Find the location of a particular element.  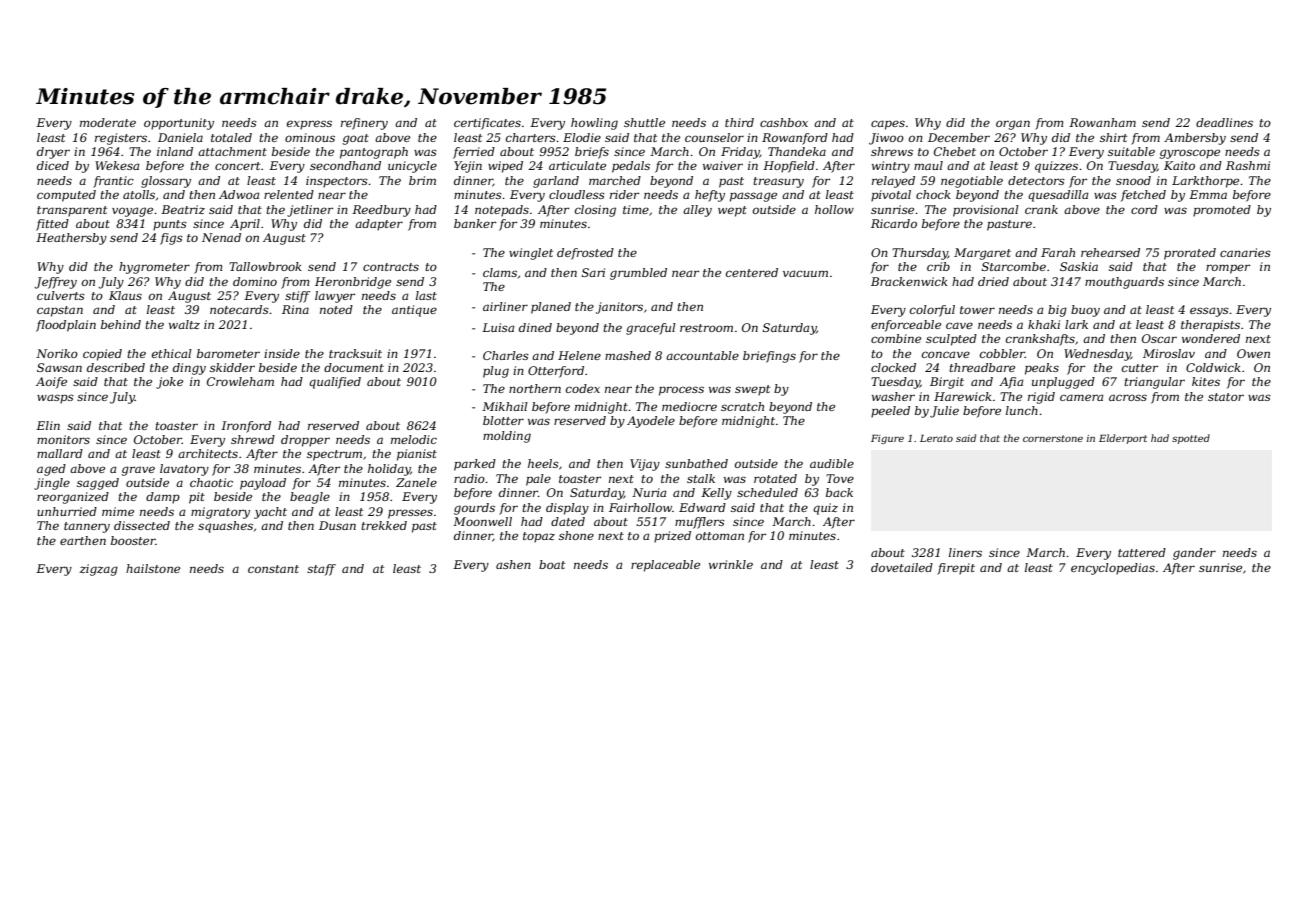

articulate is located at coordinates (577, 165).
